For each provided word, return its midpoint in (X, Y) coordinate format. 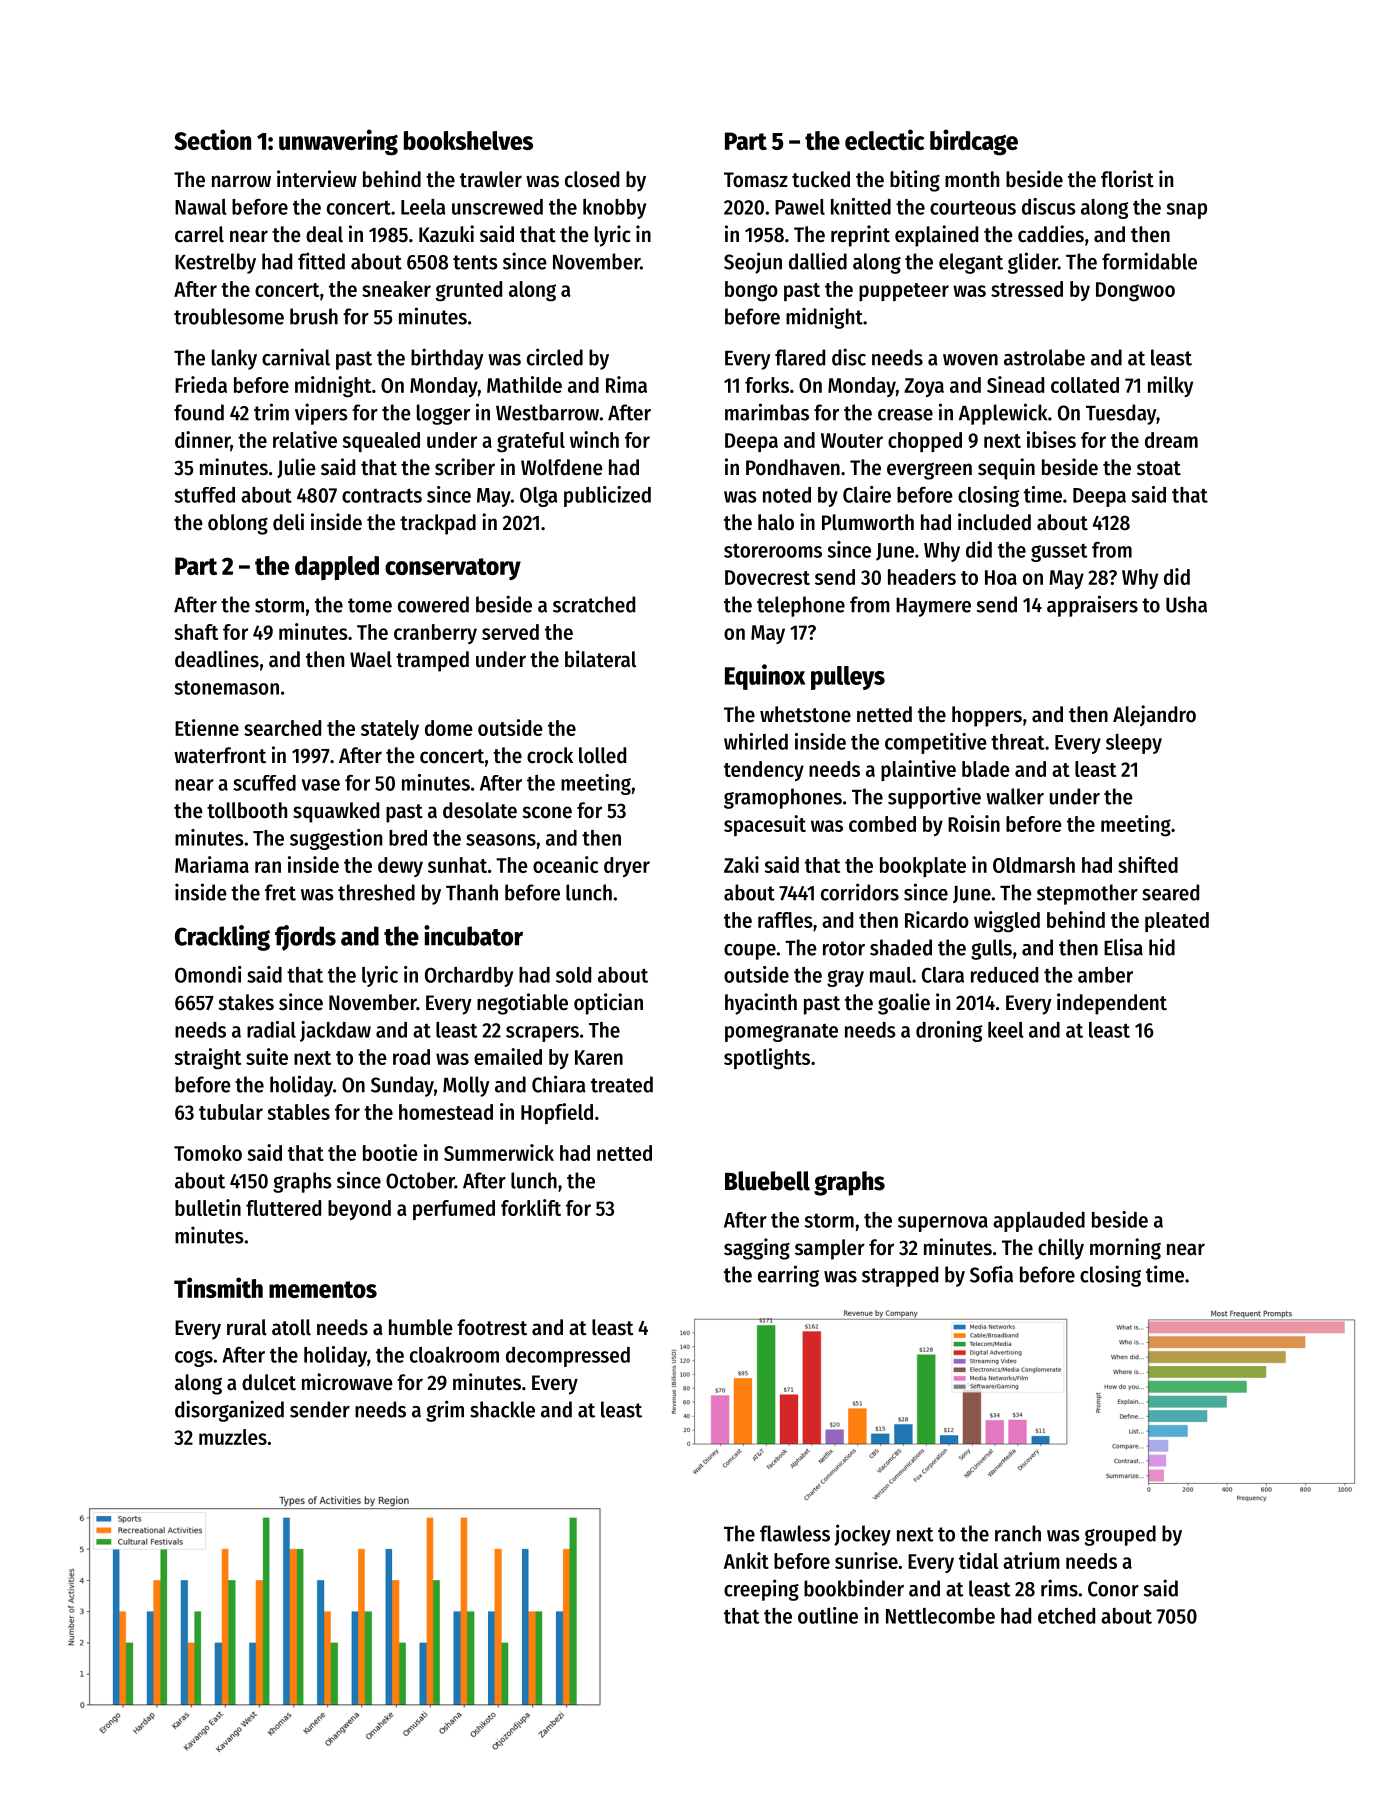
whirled (756, 741)
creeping (761, 1590)
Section (212, 139)
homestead (446, 1112)
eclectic (884, 139)
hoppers (987, 716)
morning (1125, 1249)
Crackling (222, 938)
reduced (1004, 975)
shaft (196, 632)
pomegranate (781, 1033)
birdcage (974, 142)
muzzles (233, 1437)
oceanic (565, 864)
